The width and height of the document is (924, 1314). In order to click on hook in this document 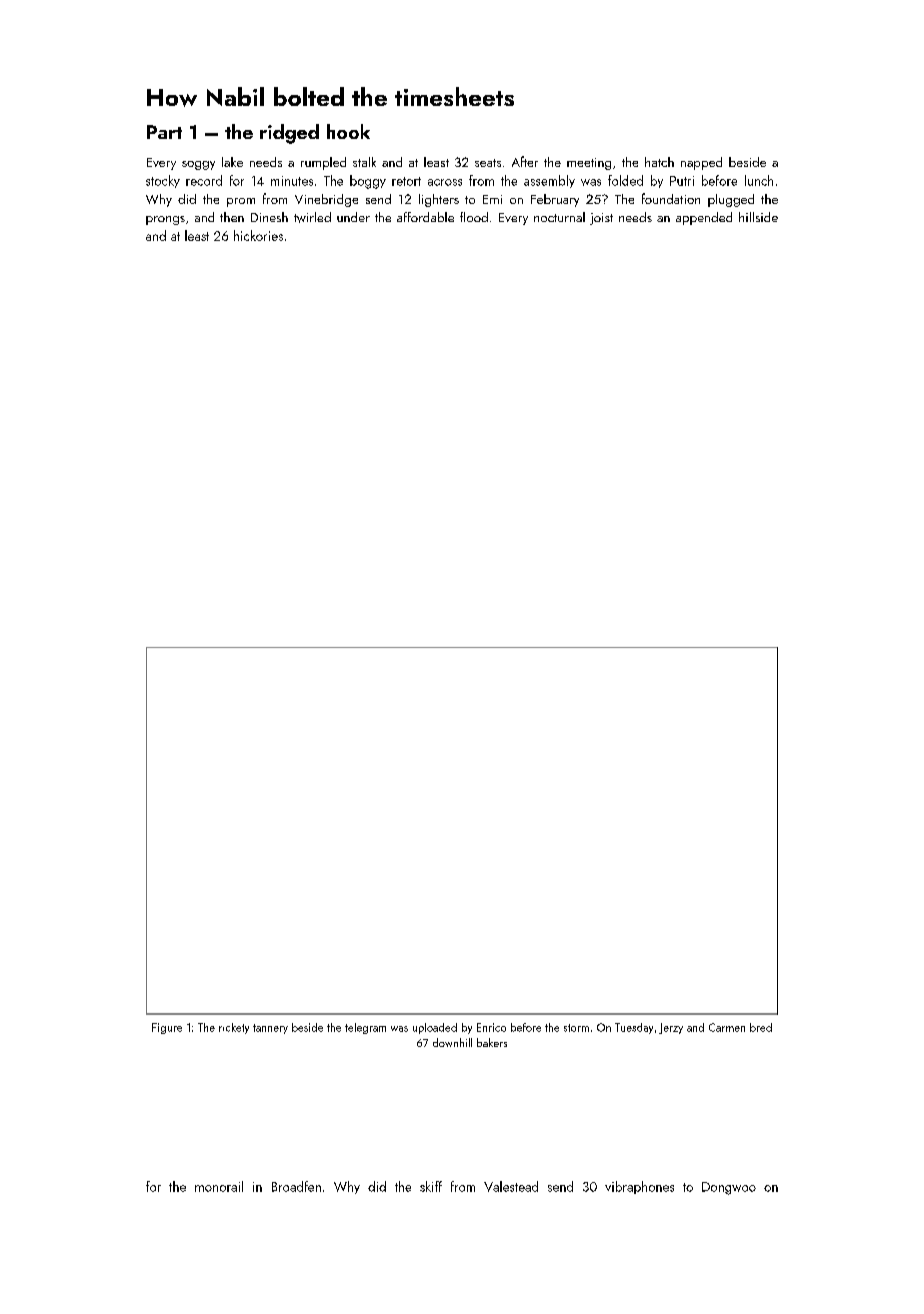, I will do `click(348, 131)`.
